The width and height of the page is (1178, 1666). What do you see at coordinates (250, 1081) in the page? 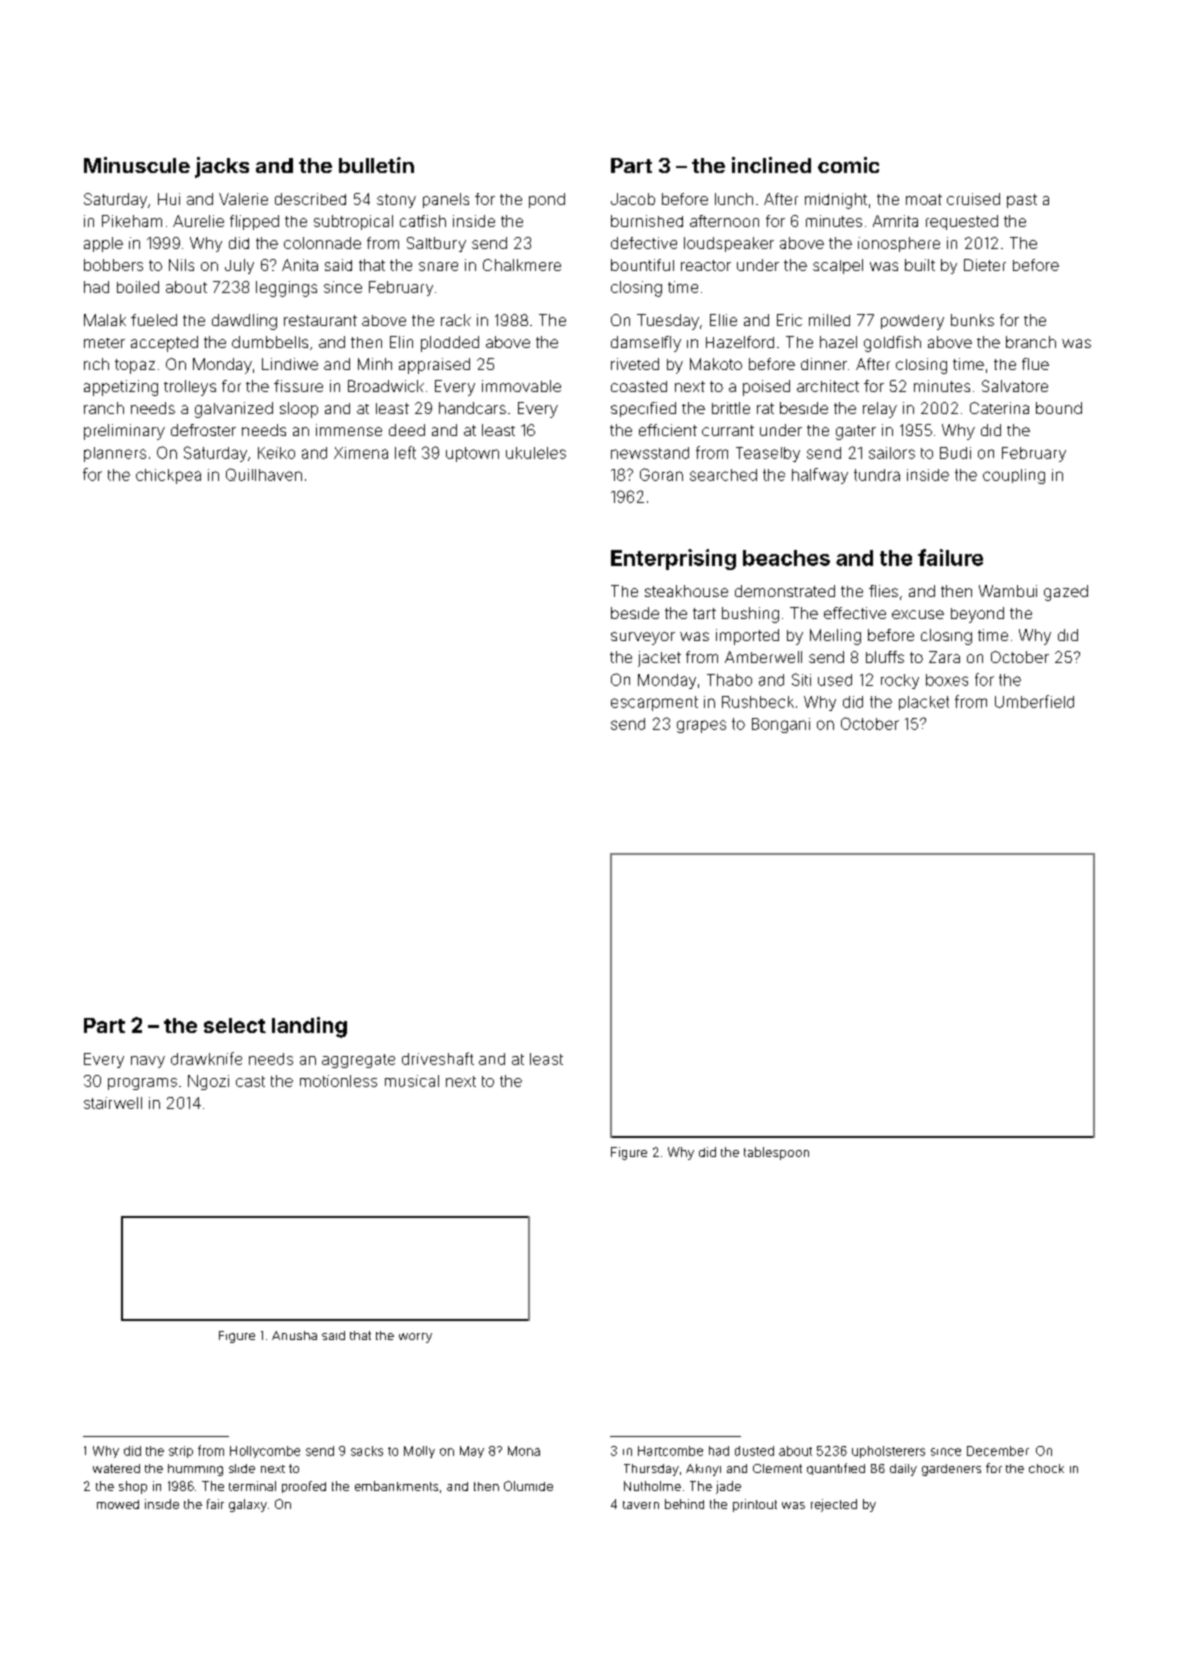
I see `cast` at bounding box center [250, 1081].
